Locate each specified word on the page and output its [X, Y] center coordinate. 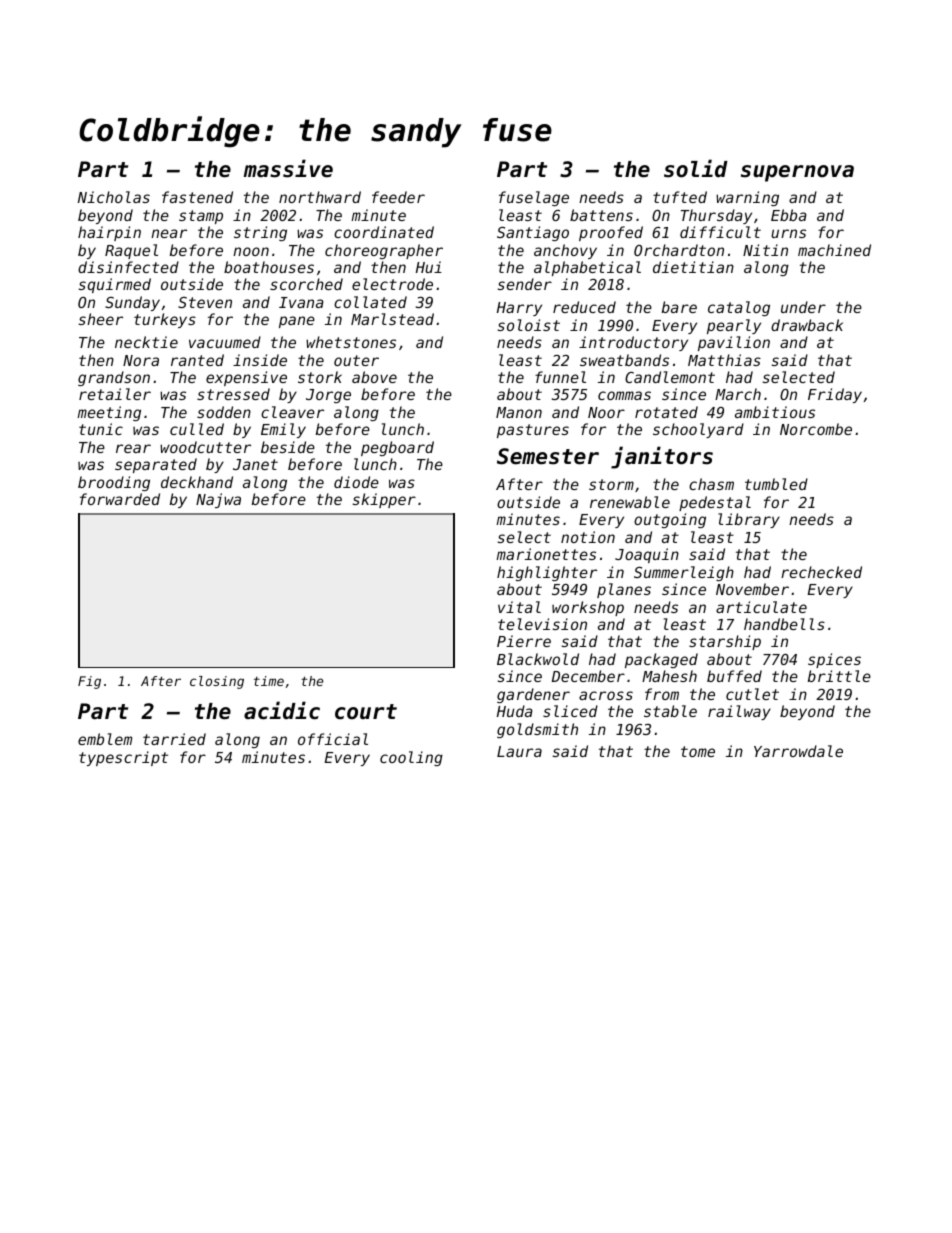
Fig [89, 682]
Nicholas [114, 197]
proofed [611, 233]
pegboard [397, 448]
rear [133, 448]
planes [624, 590]
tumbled [776, 484]
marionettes [546, 554]
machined [834, 250]
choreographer [384, 251]
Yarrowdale [798, 751]
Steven [205, 302]
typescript [123, 758]
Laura [519, 751]
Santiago [533, 233]
